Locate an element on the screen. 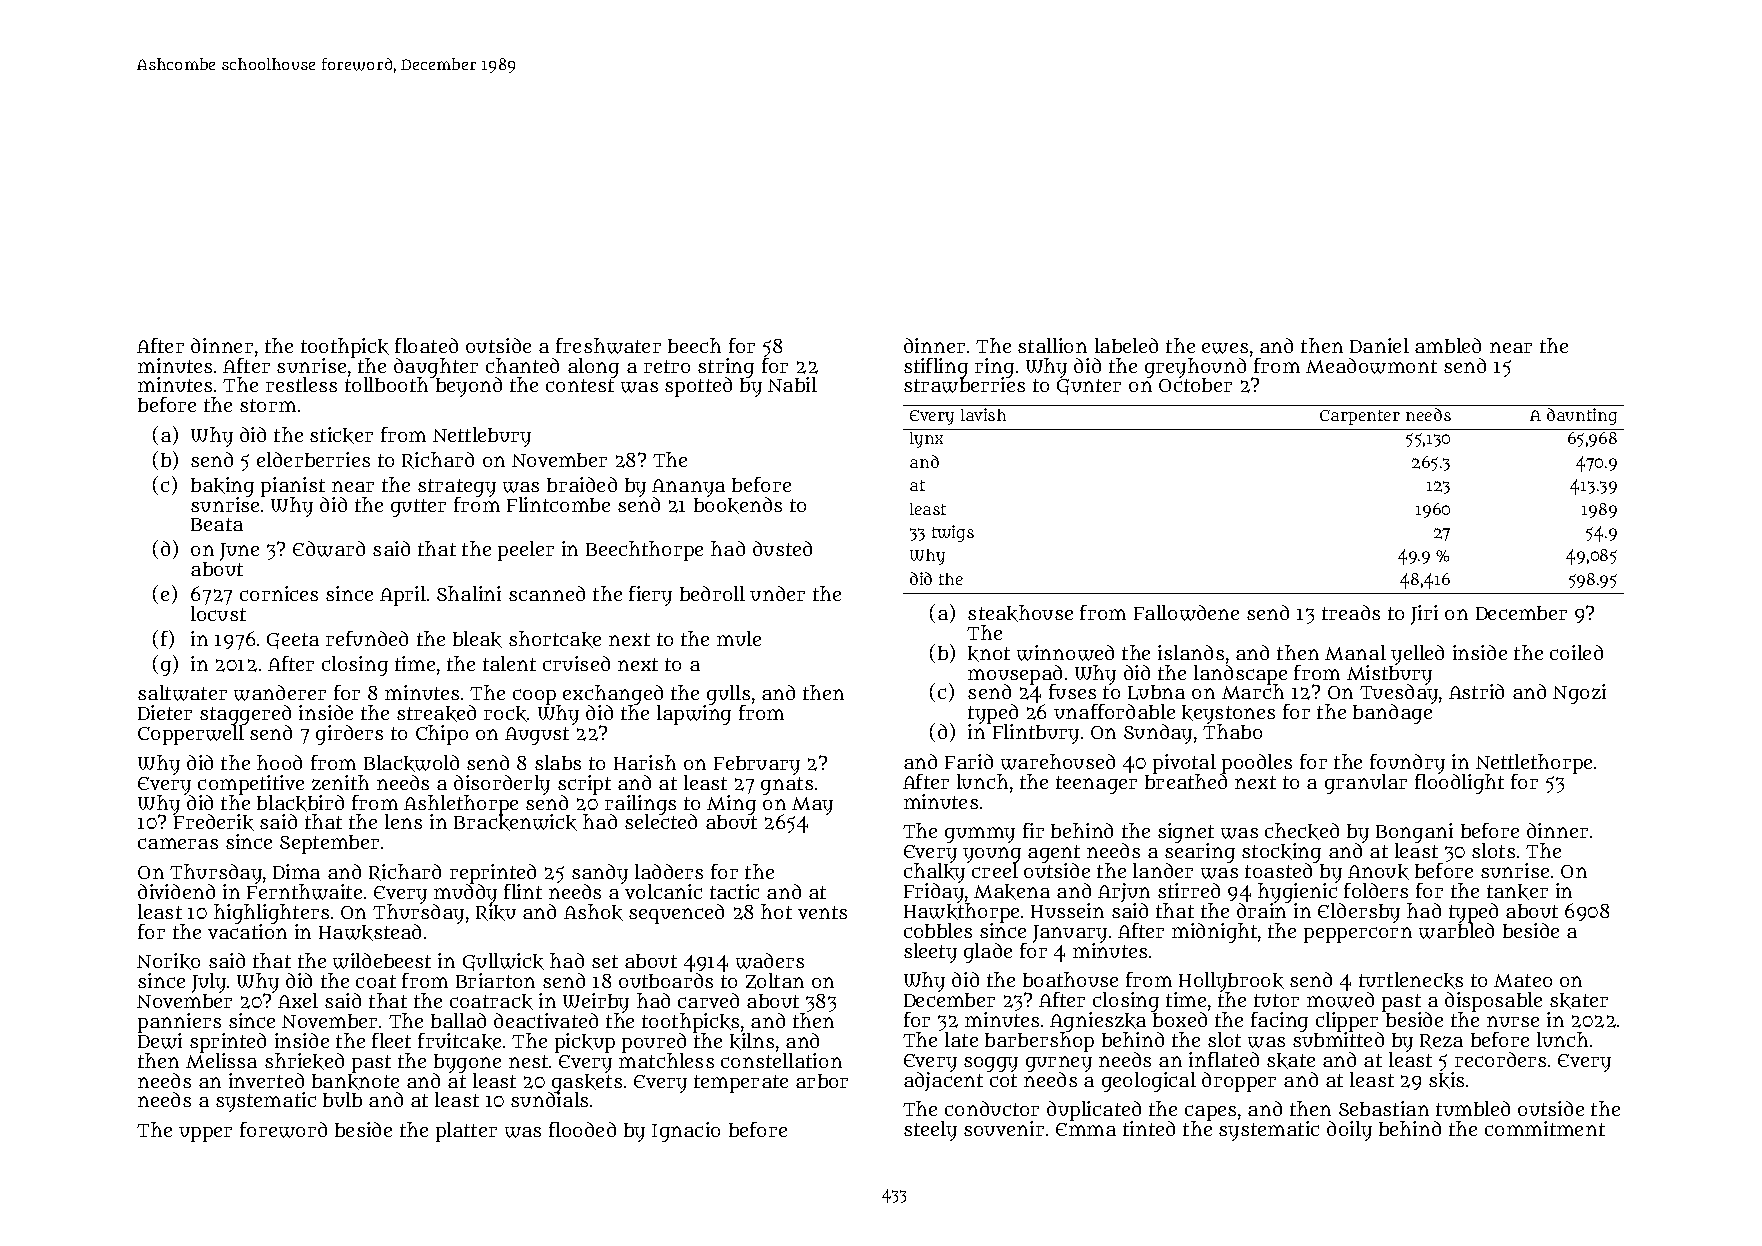 The image size is (1762, 1246). Mateo is located at coordinates (1523, 980).
